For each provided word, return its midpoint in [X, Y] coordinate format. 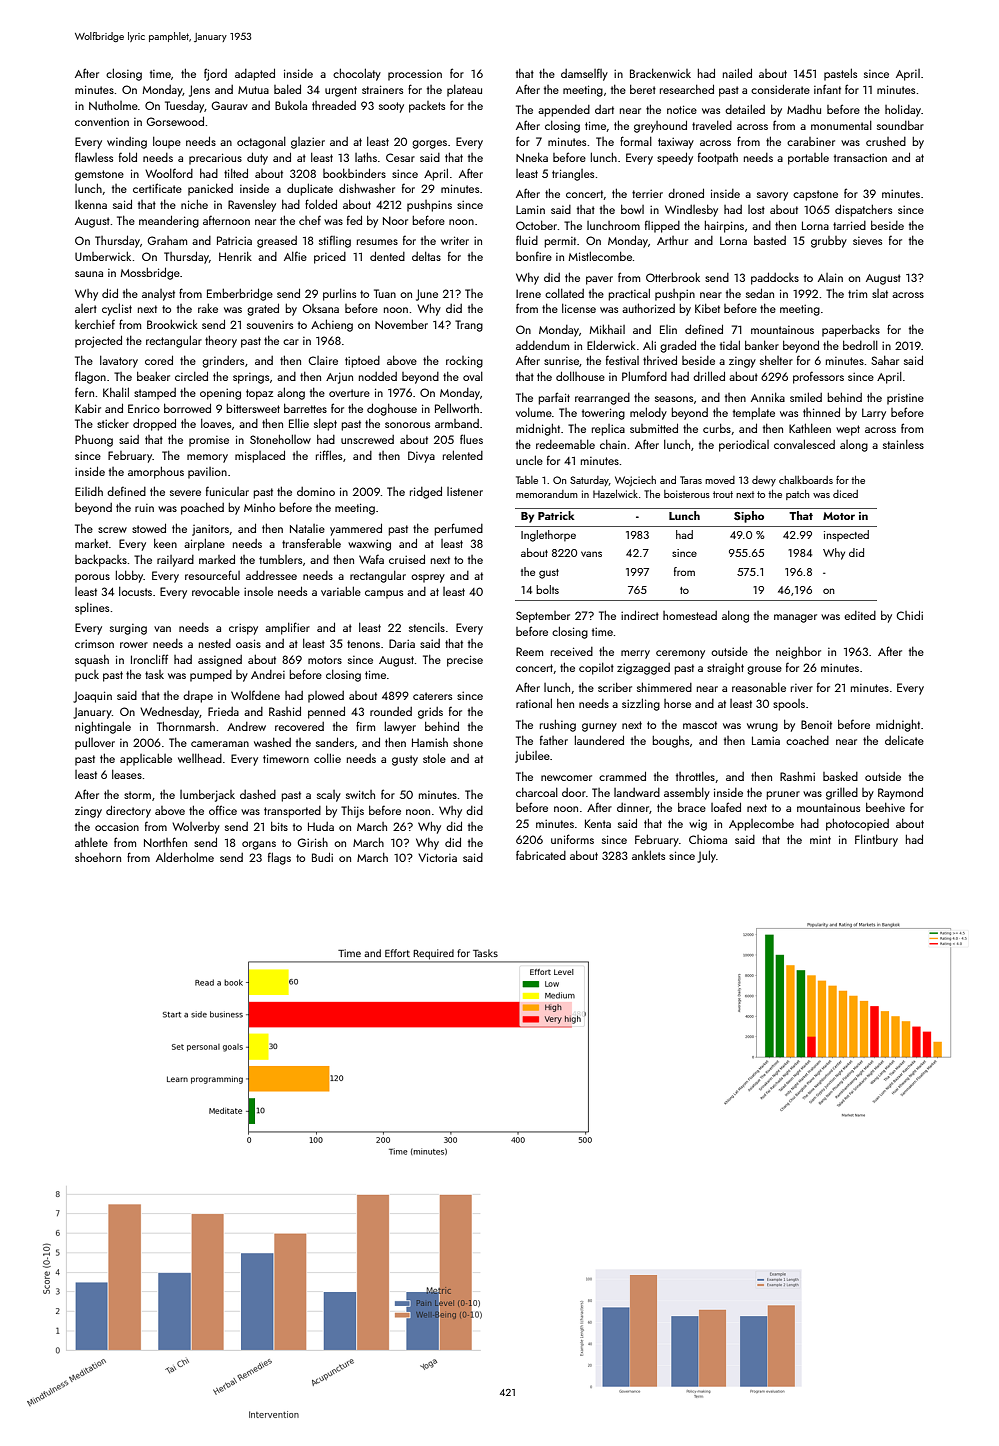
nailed [737, 73]
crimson [94, 644]
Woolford [169, 173]
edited [860, 615]
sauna [89, 274]
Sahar [885, 360]
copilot [596, 669]
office [223, 810]
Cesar [400, 157]
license [579, 308]
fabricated [541, 855]
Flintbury [876, 841]
